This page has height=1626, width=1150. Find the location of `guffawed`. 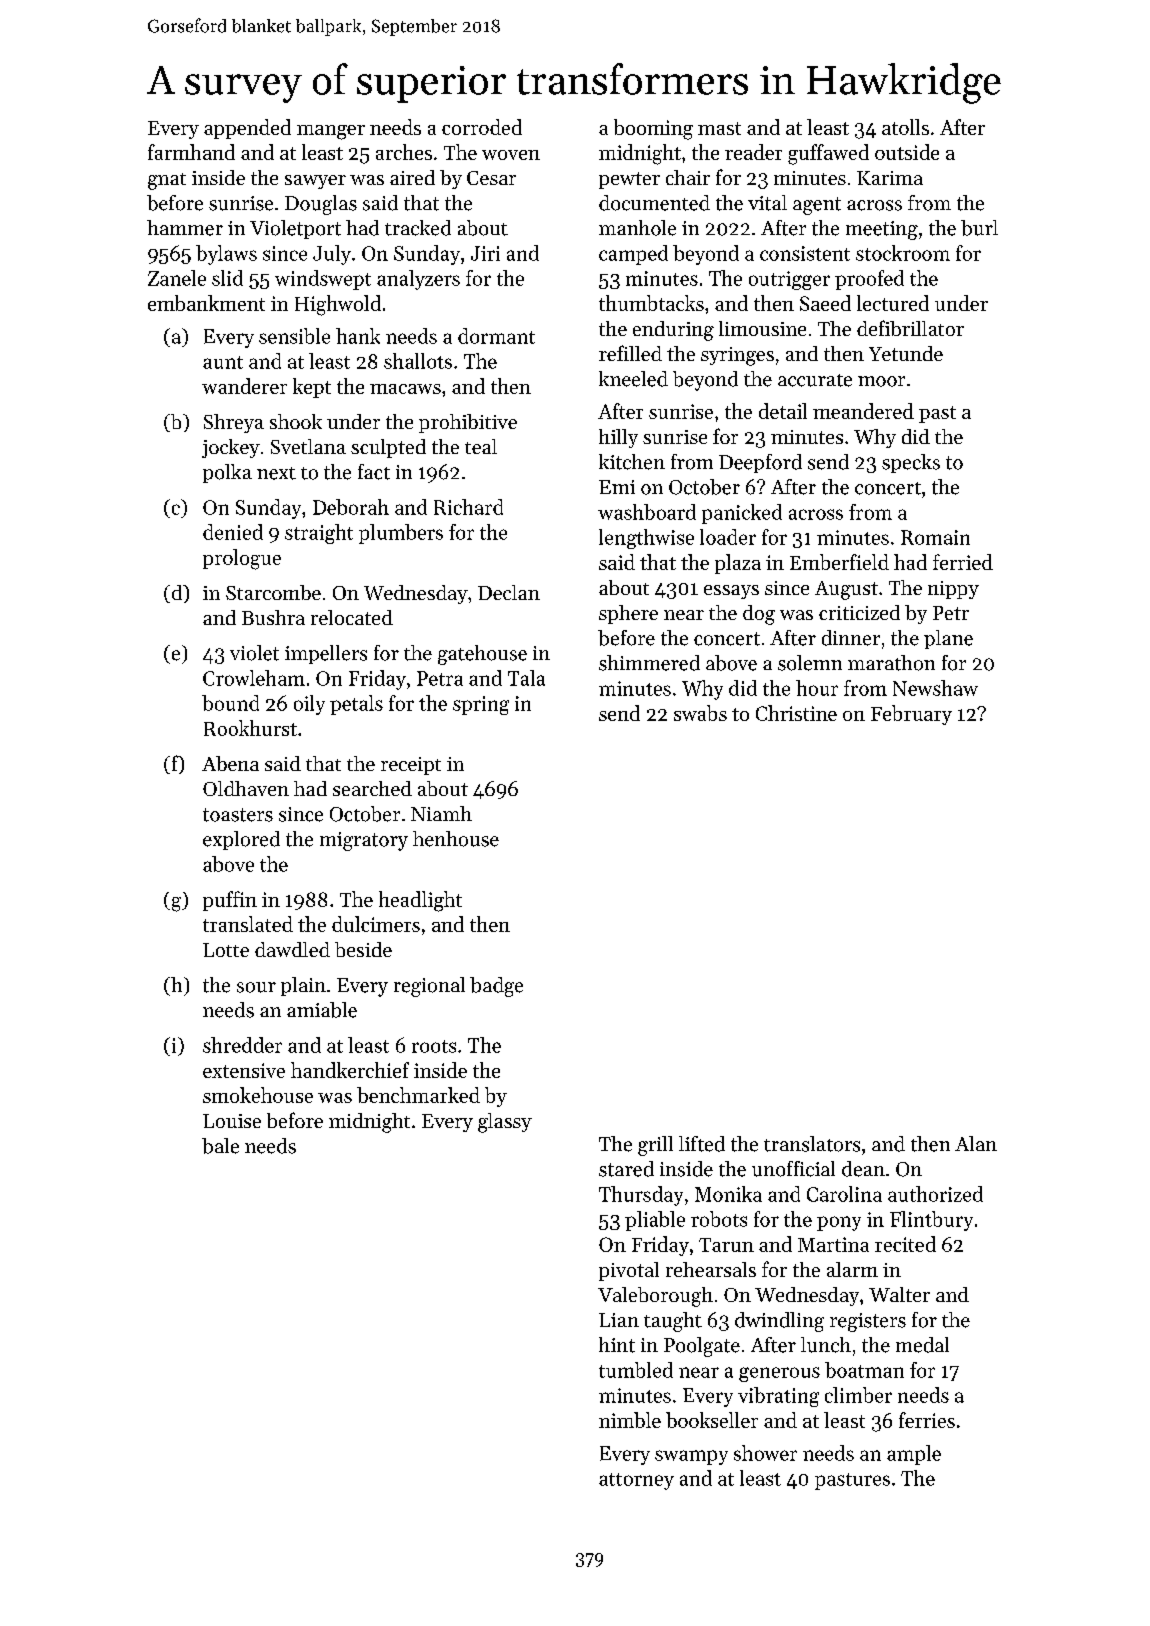

guffawed is located at coordinates (828, 154).
